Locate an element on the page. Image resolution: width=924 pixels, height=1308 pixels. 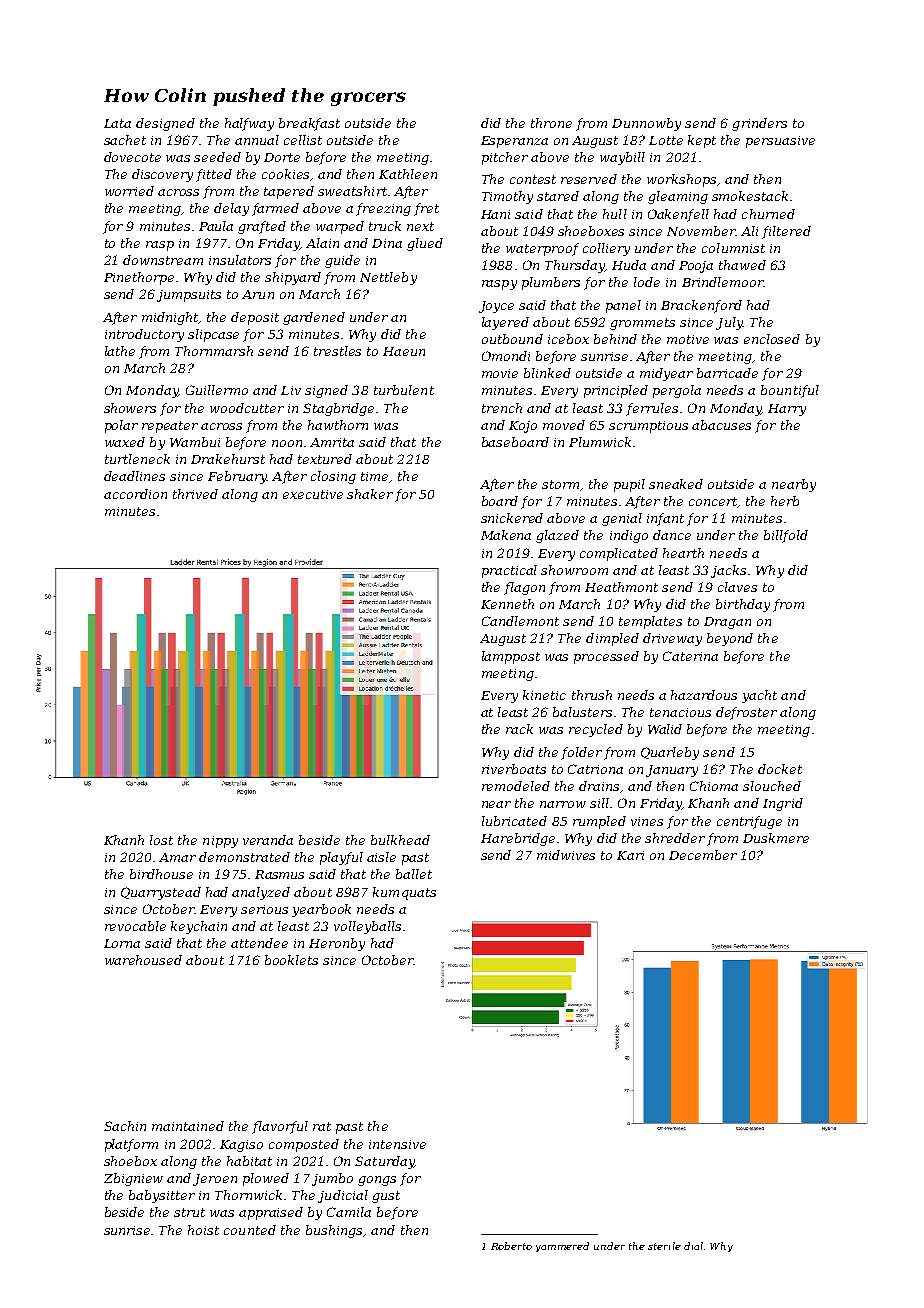
shaker is located at coordinates (370, 494).
